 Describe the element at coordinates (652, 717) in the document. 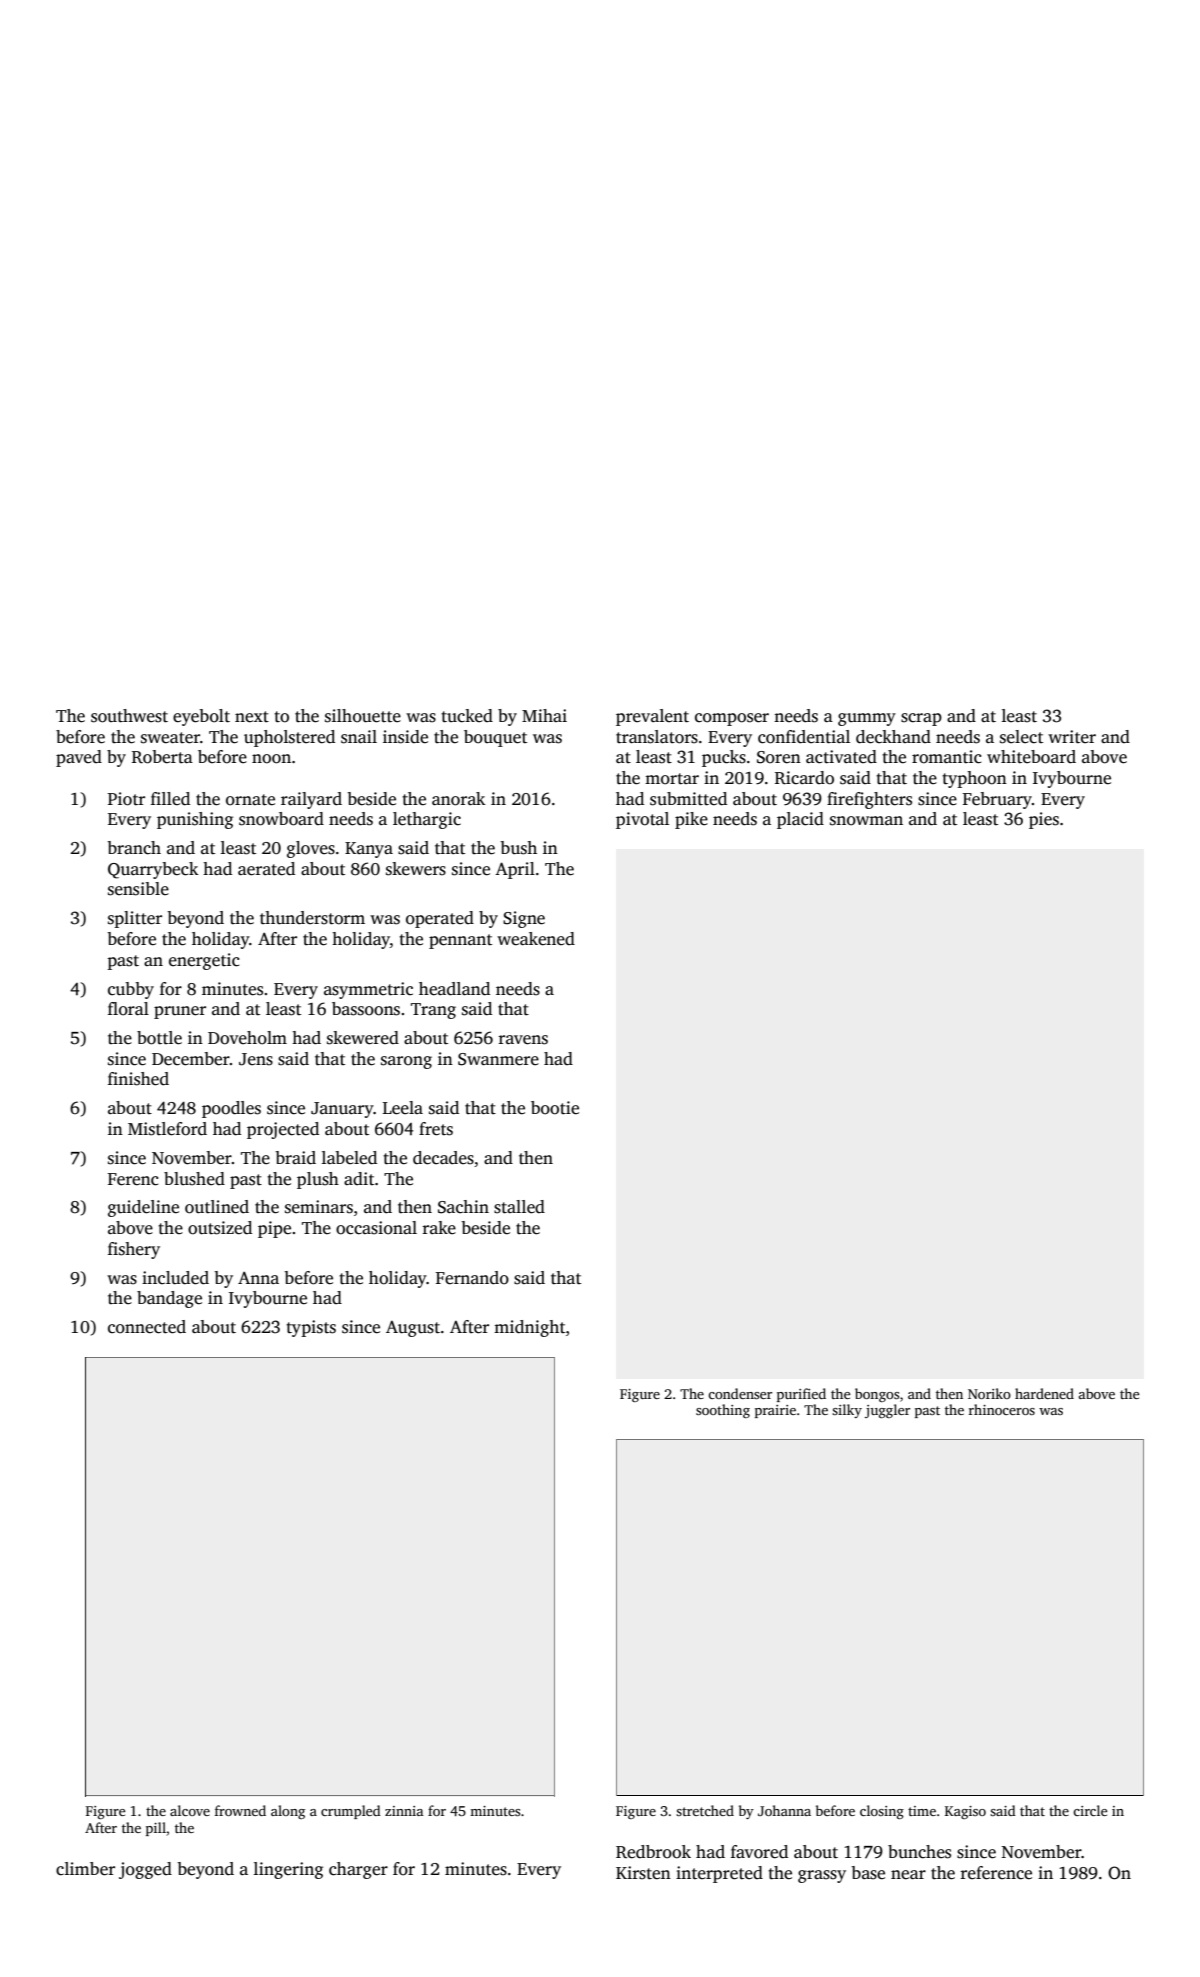

I see `prevalent` at that location.
